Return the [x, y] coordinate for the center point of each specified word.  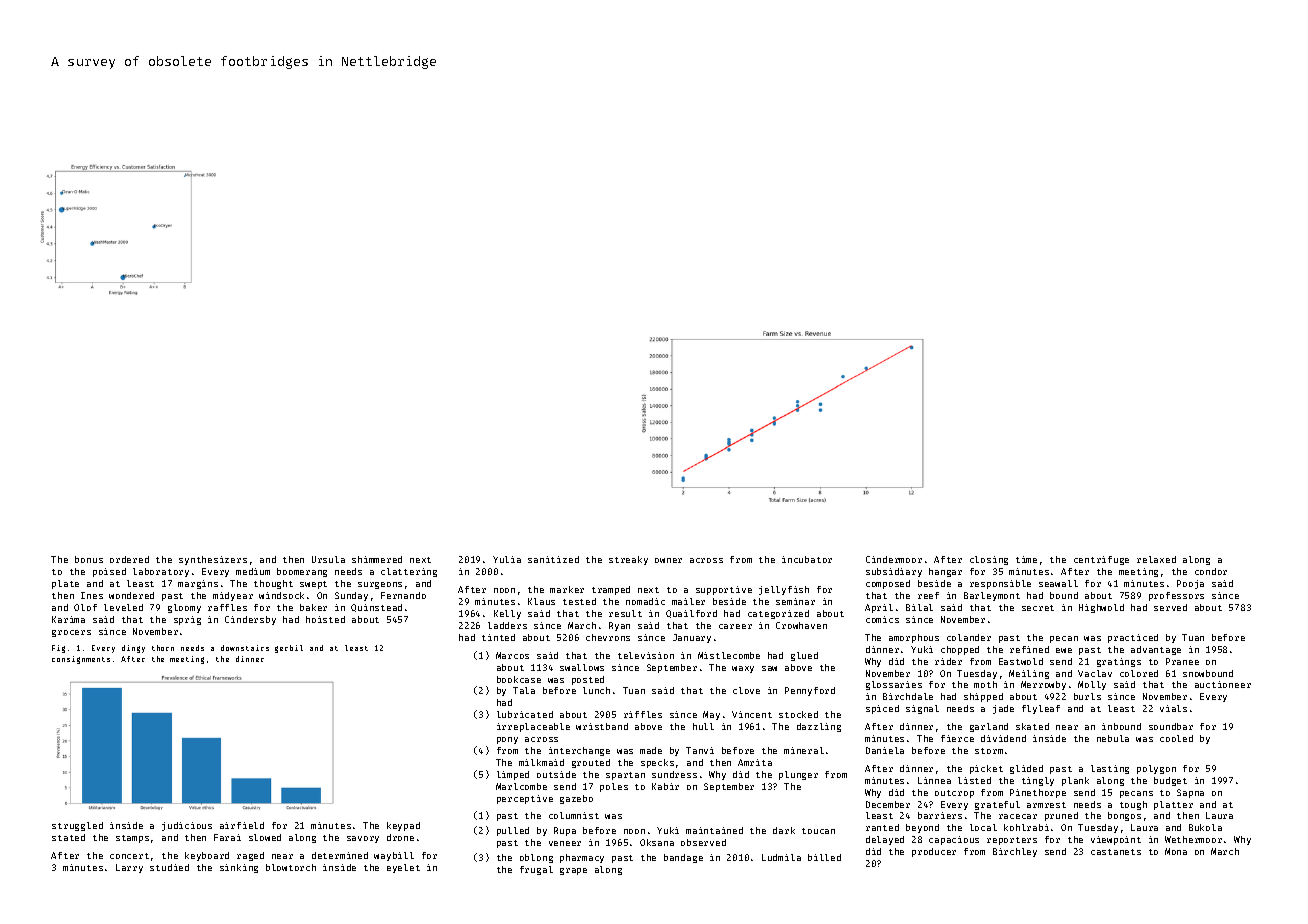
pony [507, 740]
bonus [89, 559]
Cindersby [250, 620]
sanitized [553, 559]
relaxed [1156, 559]
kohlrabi [1026, 827]
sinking [239, 868]
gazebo [576, 799]
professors [1176, 596]
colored [1139, 673]
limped [513, 775]
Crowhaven [801, 625]
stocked [798, 714]
